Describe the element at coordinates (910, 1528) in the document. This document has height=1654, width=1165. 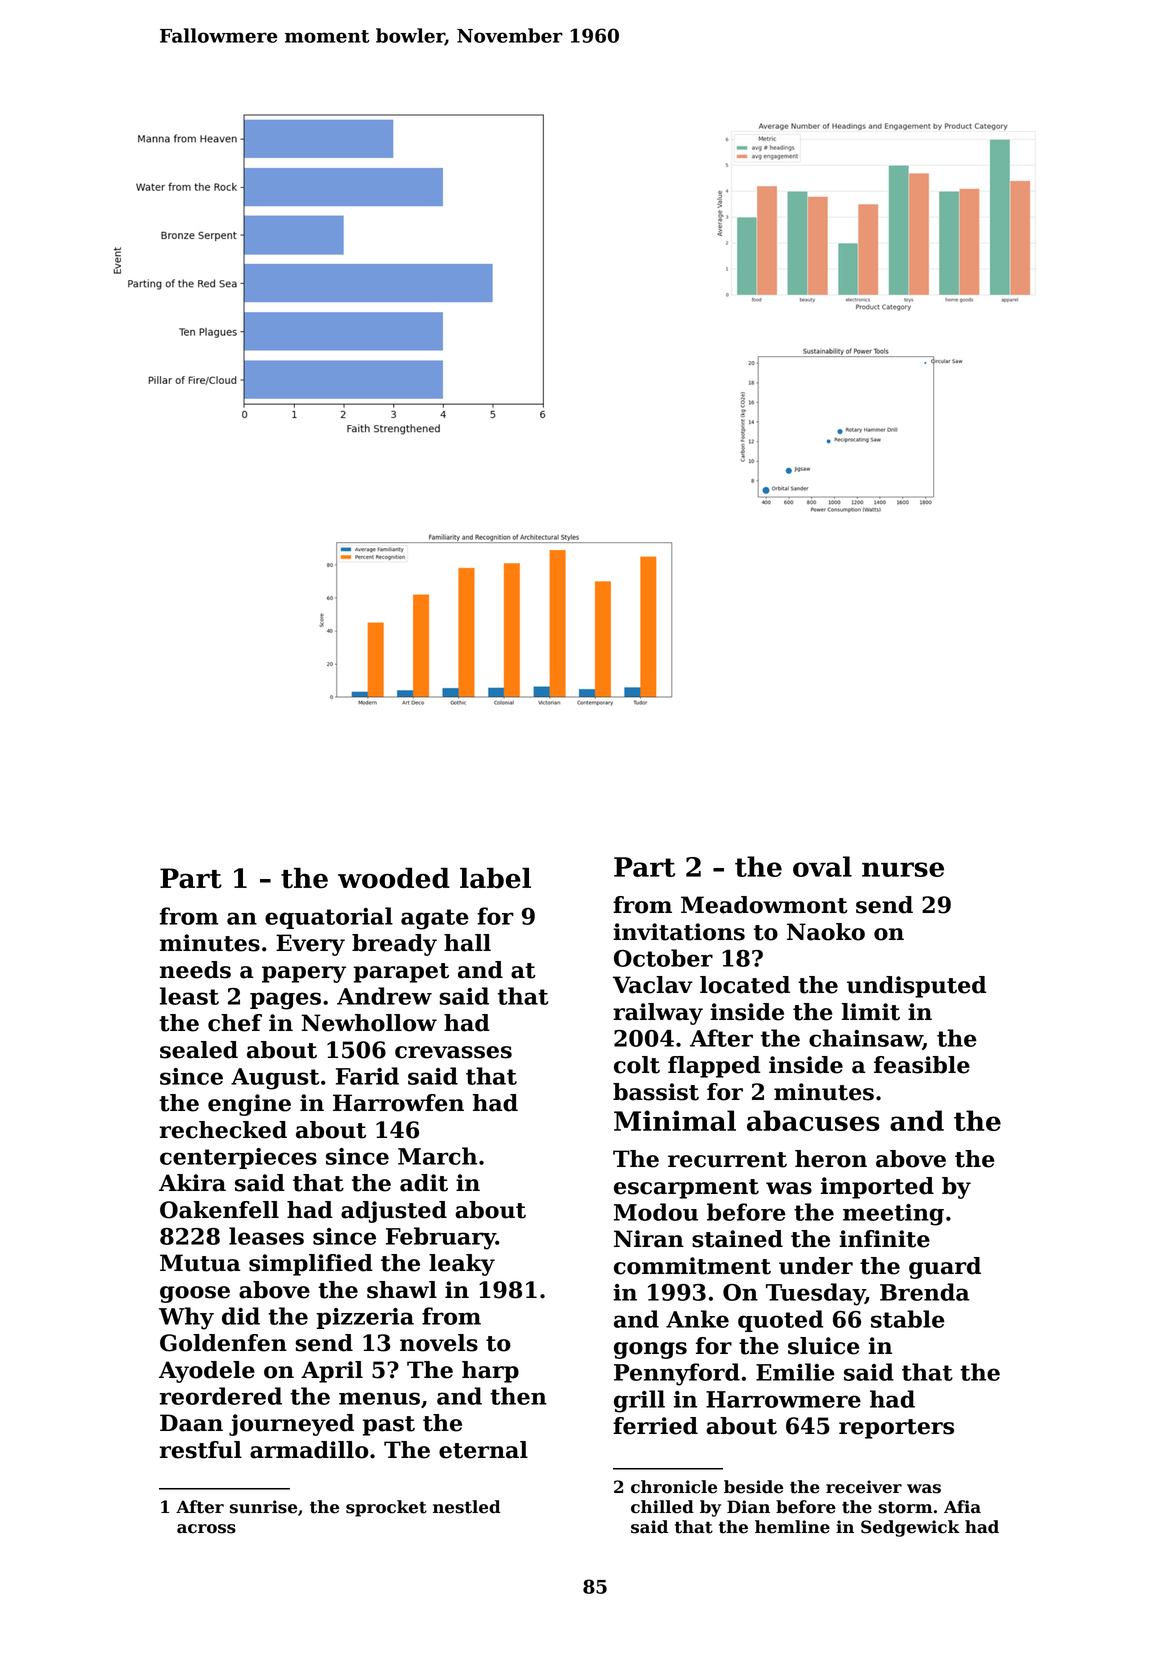
I see `Sedgewick` at that location.
